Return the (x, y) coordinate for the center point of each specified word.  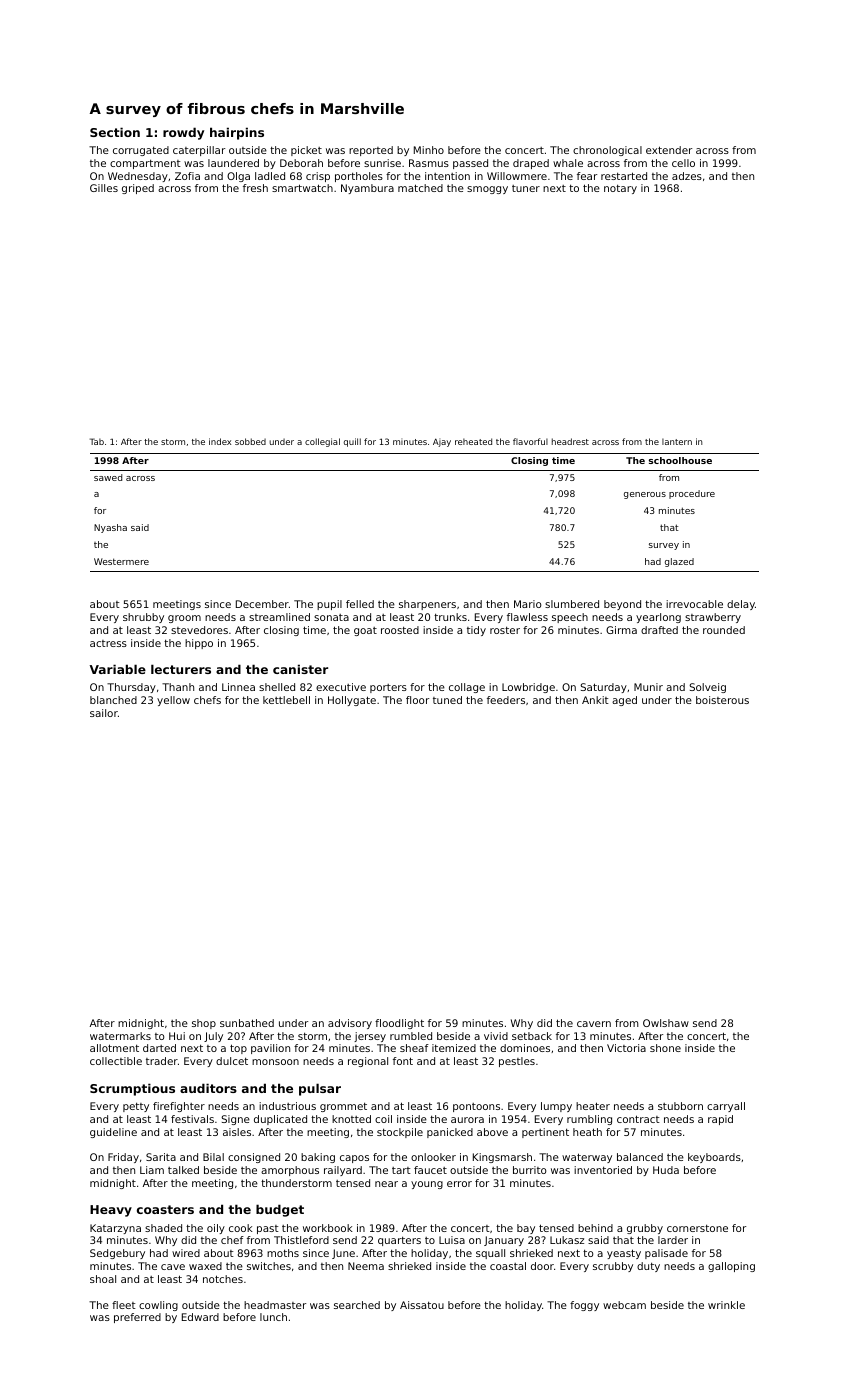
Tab (97, 441)
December (262, 604)
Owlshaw (666, 1023)
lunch (273, 1317)
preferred (137, 1318)
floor (417, 700)
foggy (584, 1306)
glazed (679, 562)
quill (352, 442)
